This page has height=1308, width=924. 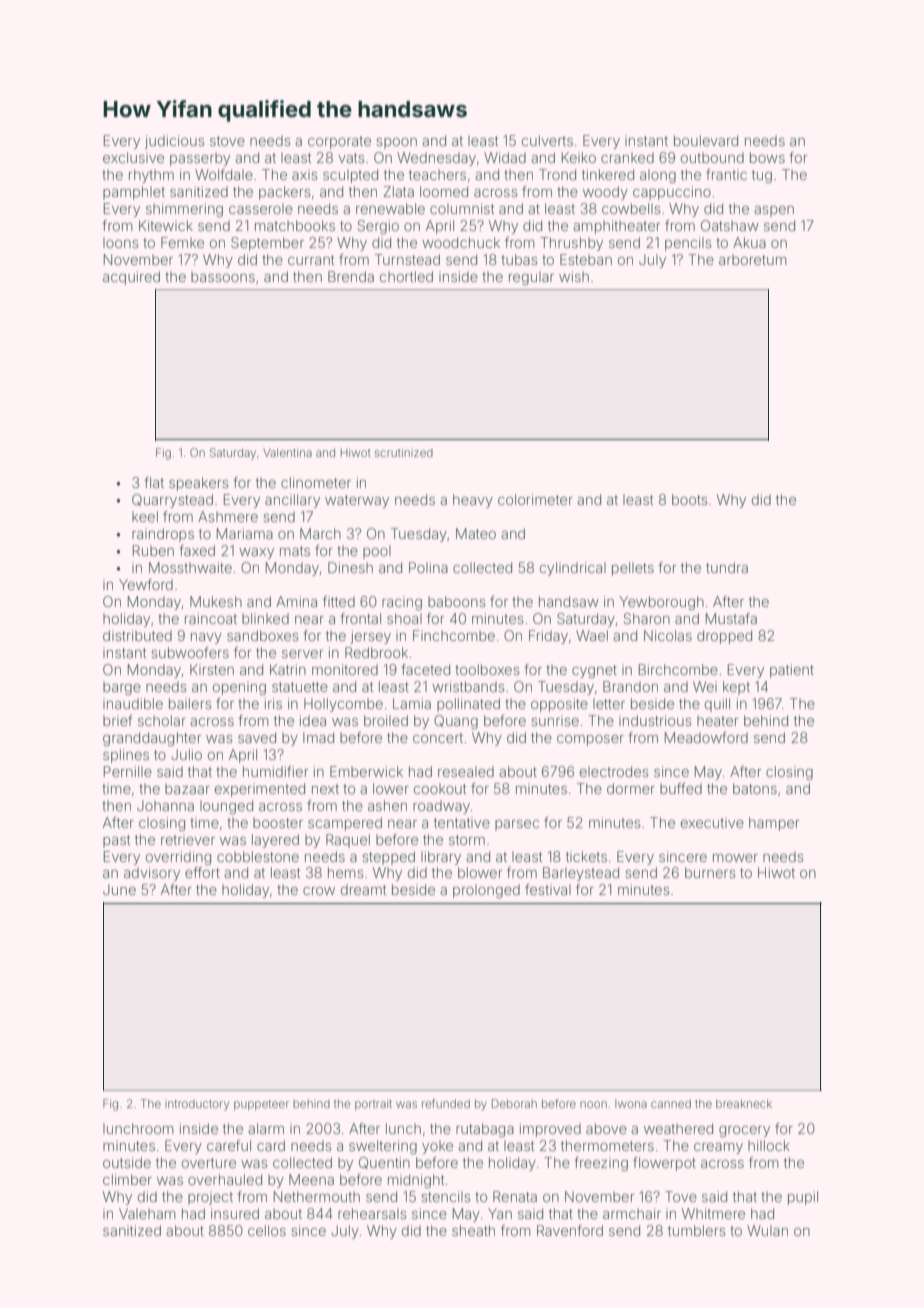 I want to click on flat, so click(x=154, y=482).
